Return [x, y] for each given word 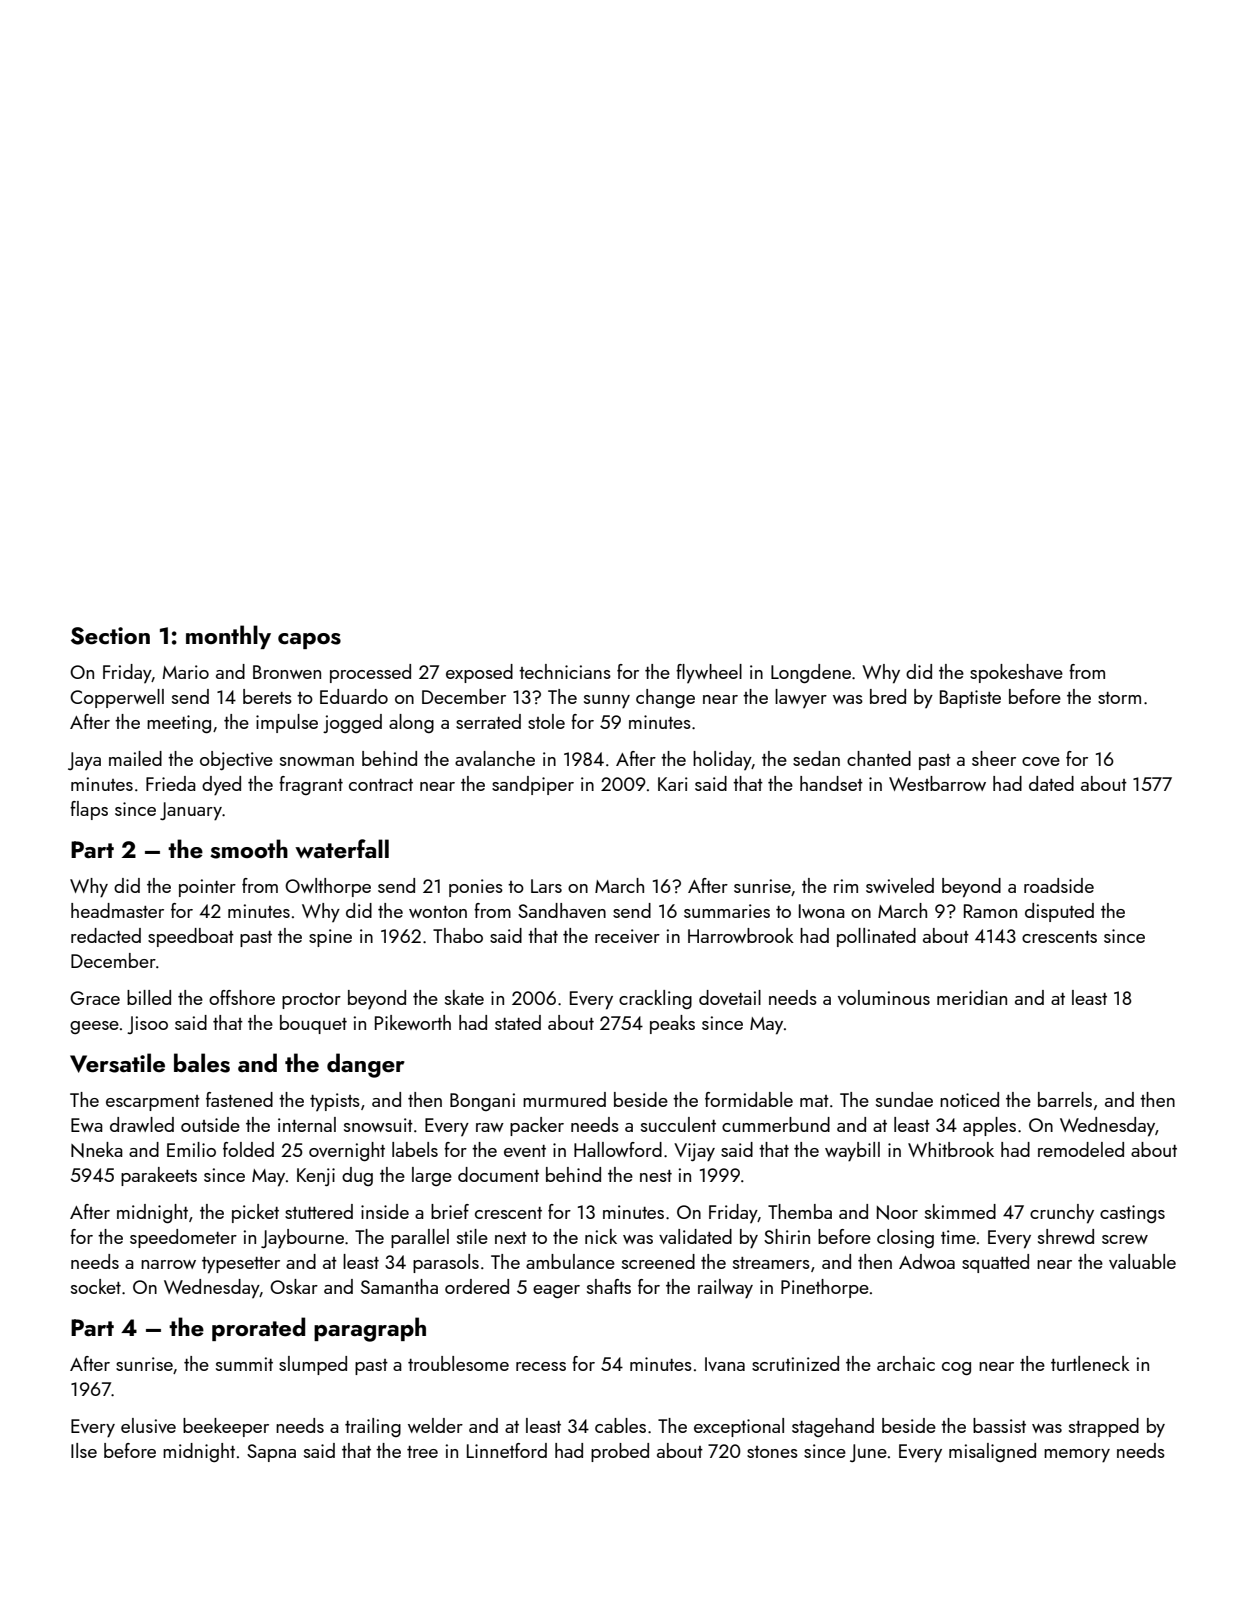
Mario [185, 672]
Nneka [97, 1150]
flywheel [709, 673]
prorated [258, 1329]
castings [1132, 1214]
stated [518, 1022]
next [511, 1238]
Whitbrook [951, 1149]
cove [1041, 761]
